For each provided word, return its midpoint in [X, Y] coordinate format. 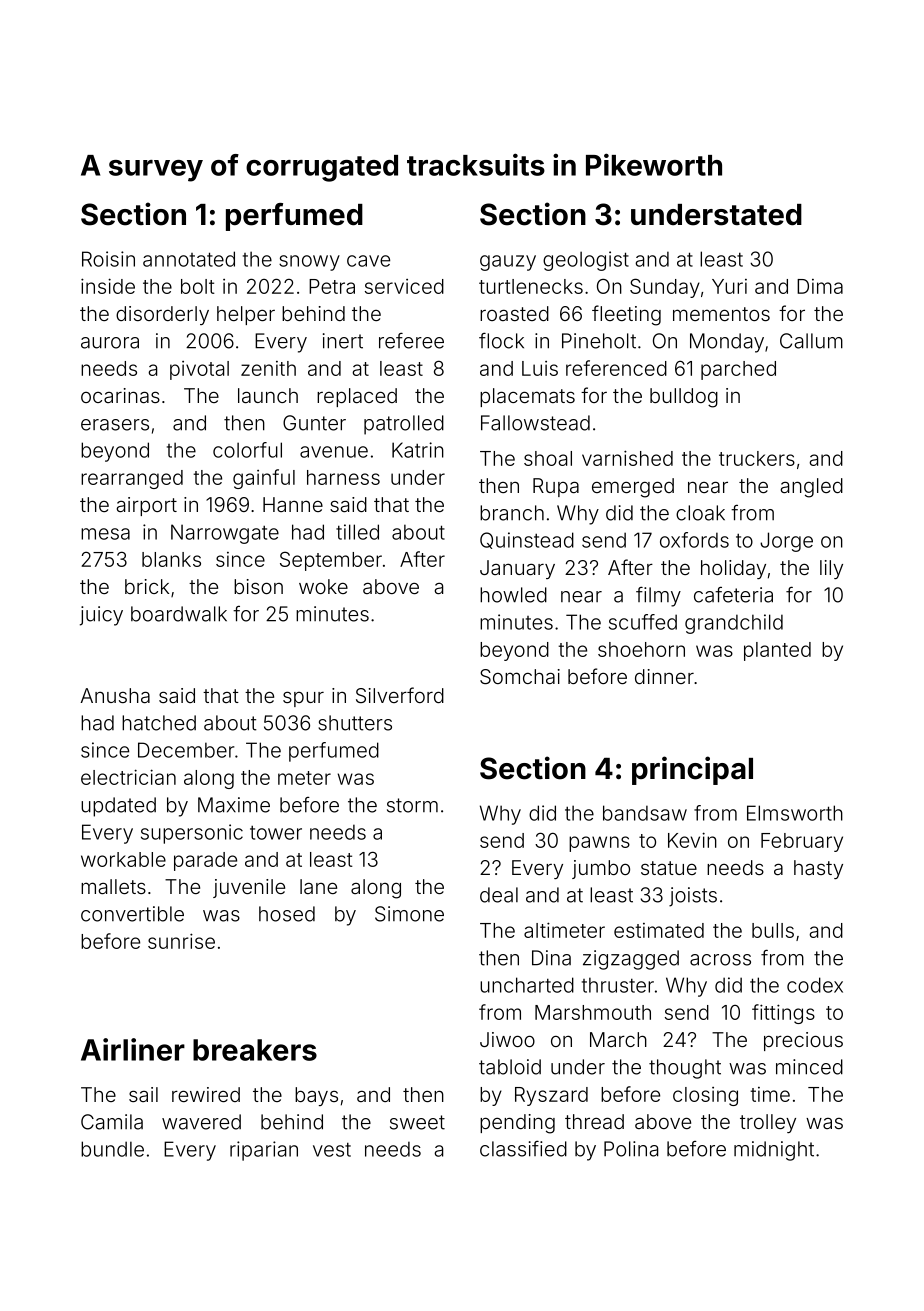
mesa [105, 534]
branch [512, 513]
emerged [633, 488]
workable [123, 859]
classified [523, 1148]
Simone [409, 914]
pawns [599, 844]
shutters [355, 723]
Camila [112, 1122]
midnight [774, 1151]
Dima [820, 286]
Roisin [108, 259]
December [186, 750]
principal [692, 770]
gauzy [508, 263]
